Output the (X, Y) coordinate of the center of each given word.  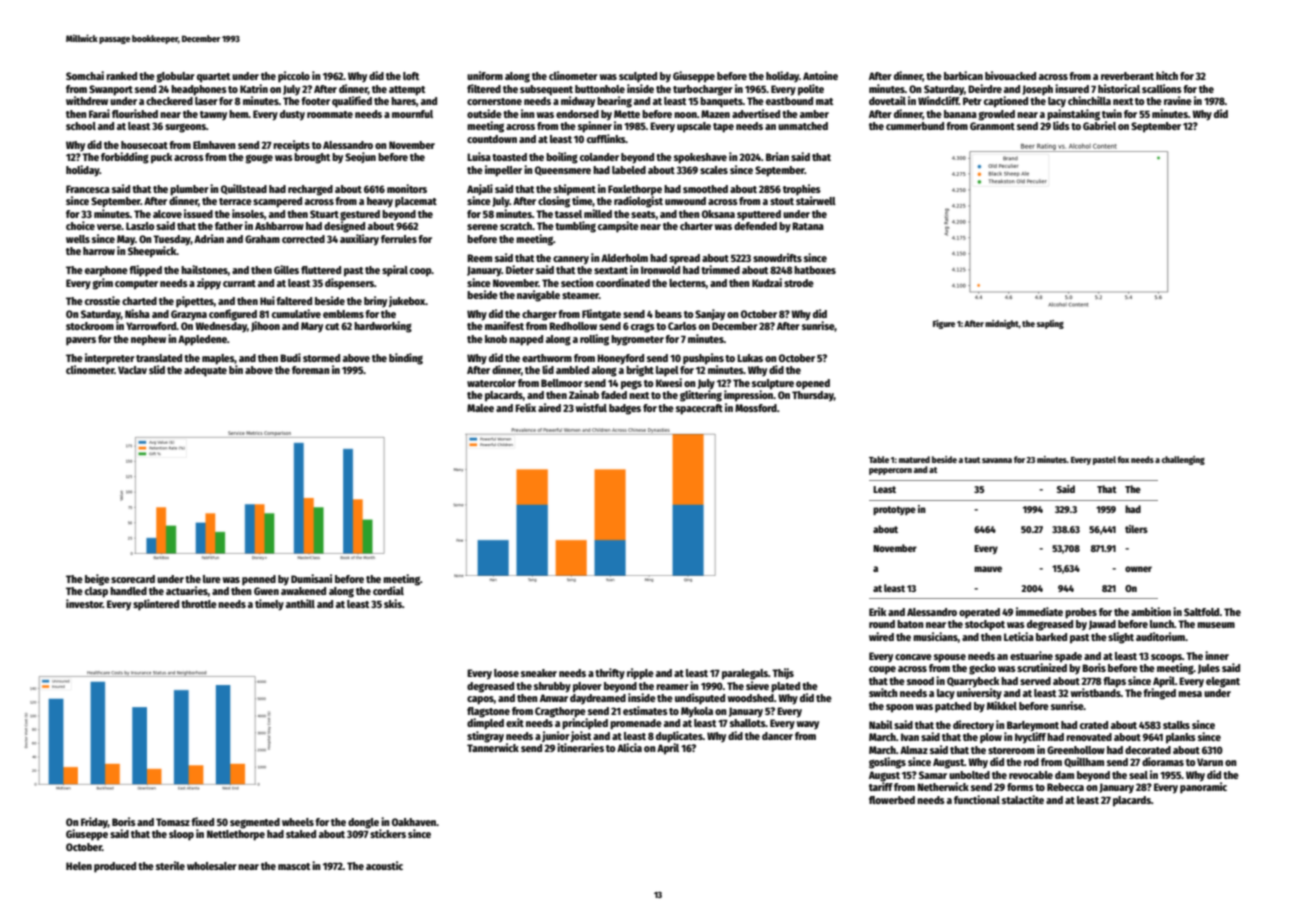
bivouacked (1010, 75)
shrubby (552, 687)
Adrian (209, 238)
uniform (485, 75)
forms (1020, 787)
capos (480, 700)
